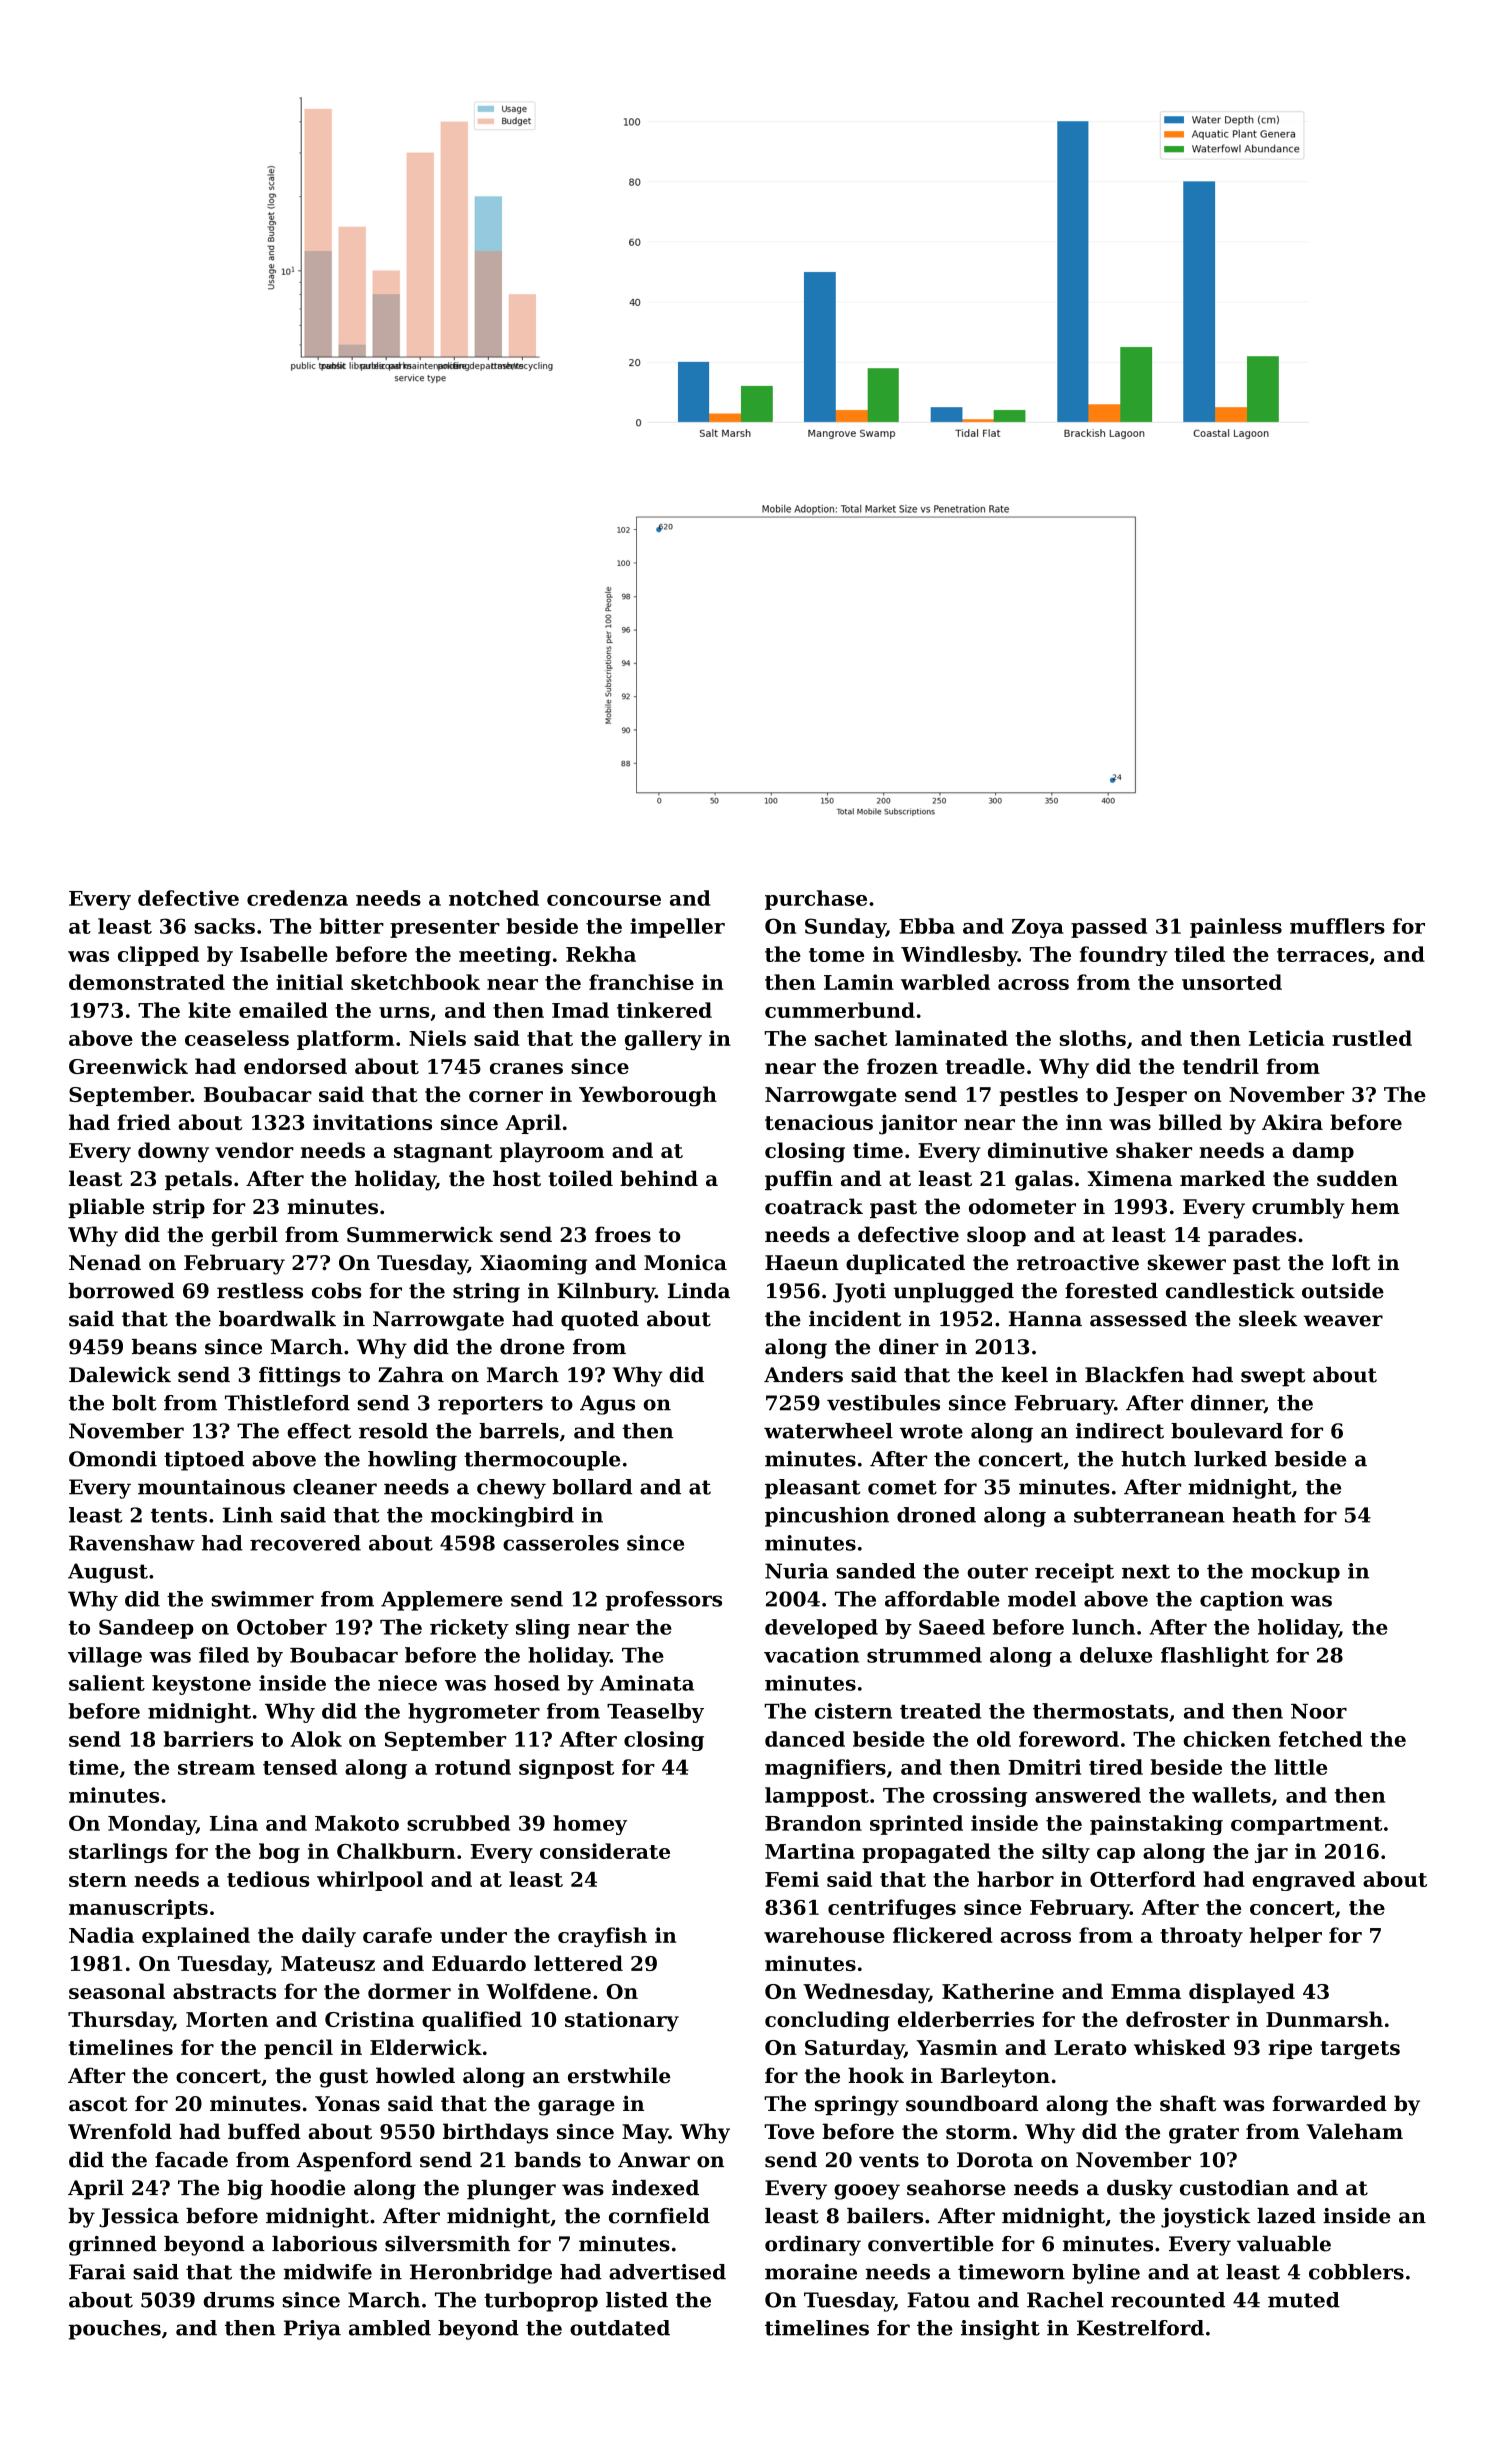 The width and height of the screenshot is (1496, 2464). Describe the element at coordinates (1093, 1038) in the screenshot. I see `sloths` at that location.
